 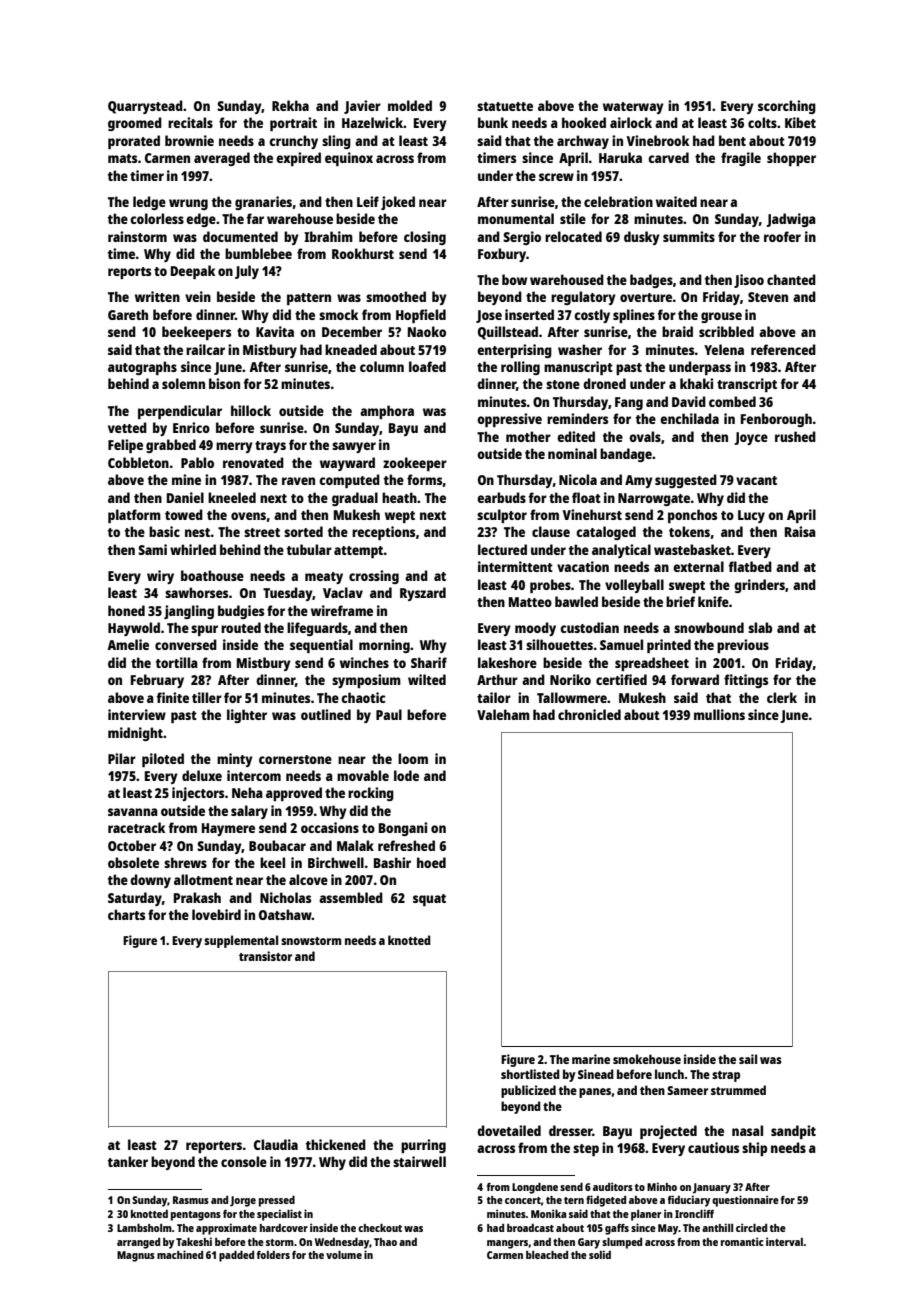 I want to click on raven, so click(x=298, y=481).
